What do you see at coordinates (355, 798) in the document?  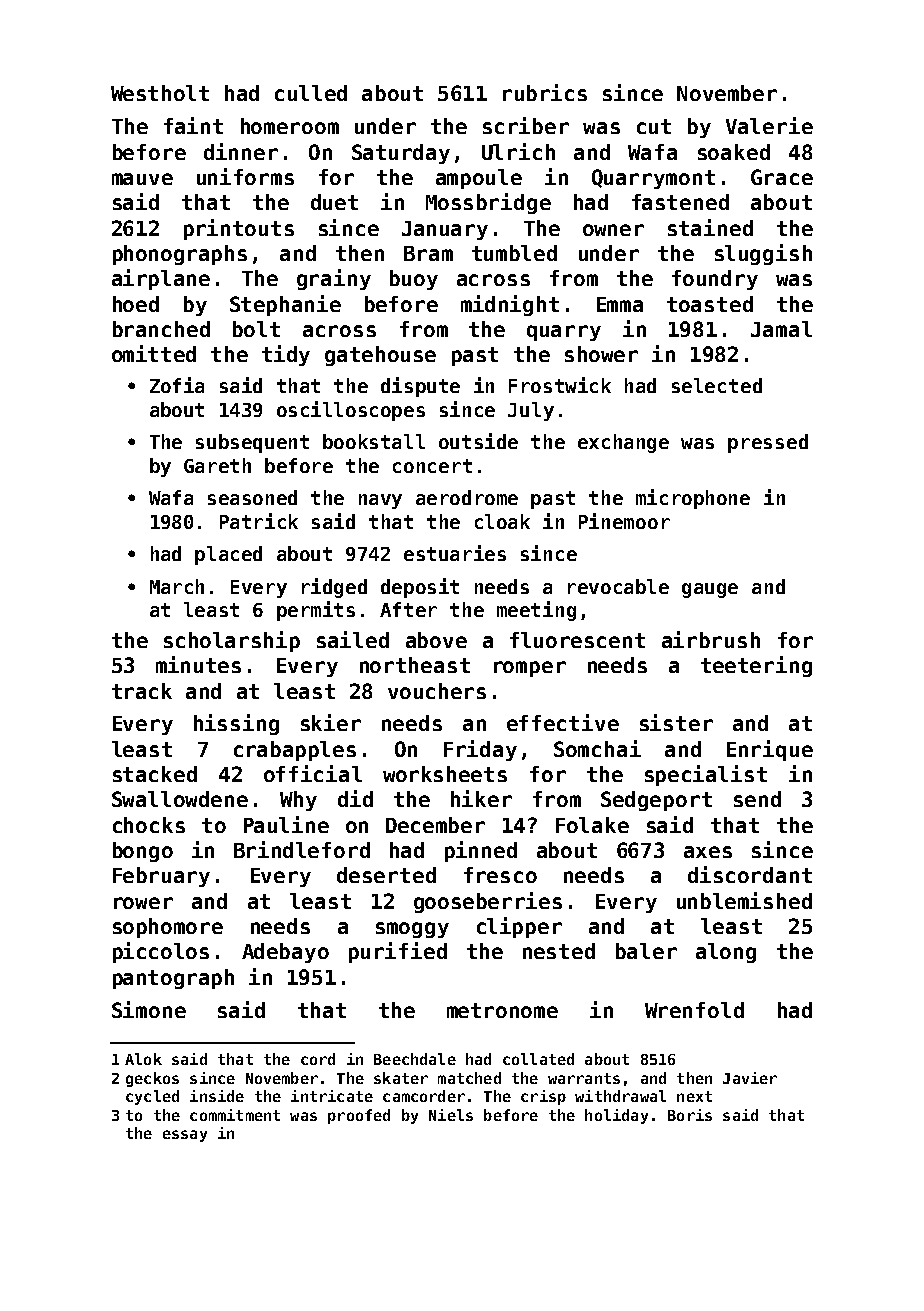 I see `did` at bounding box center [355, 798].
